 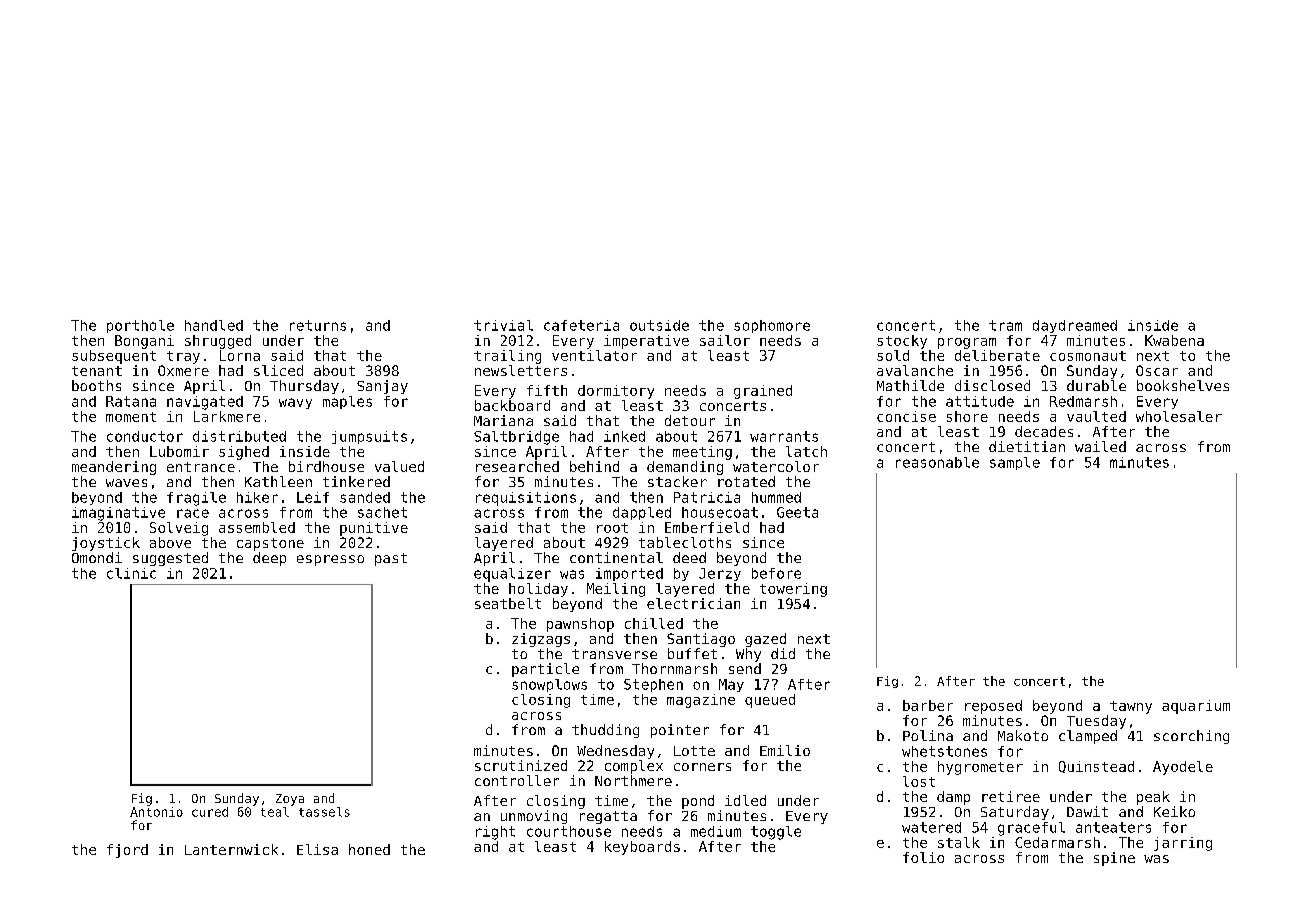 What do you see at coordinates (317, 849) in the image?
I see `Elisa` at bounding box center [317, 849].
